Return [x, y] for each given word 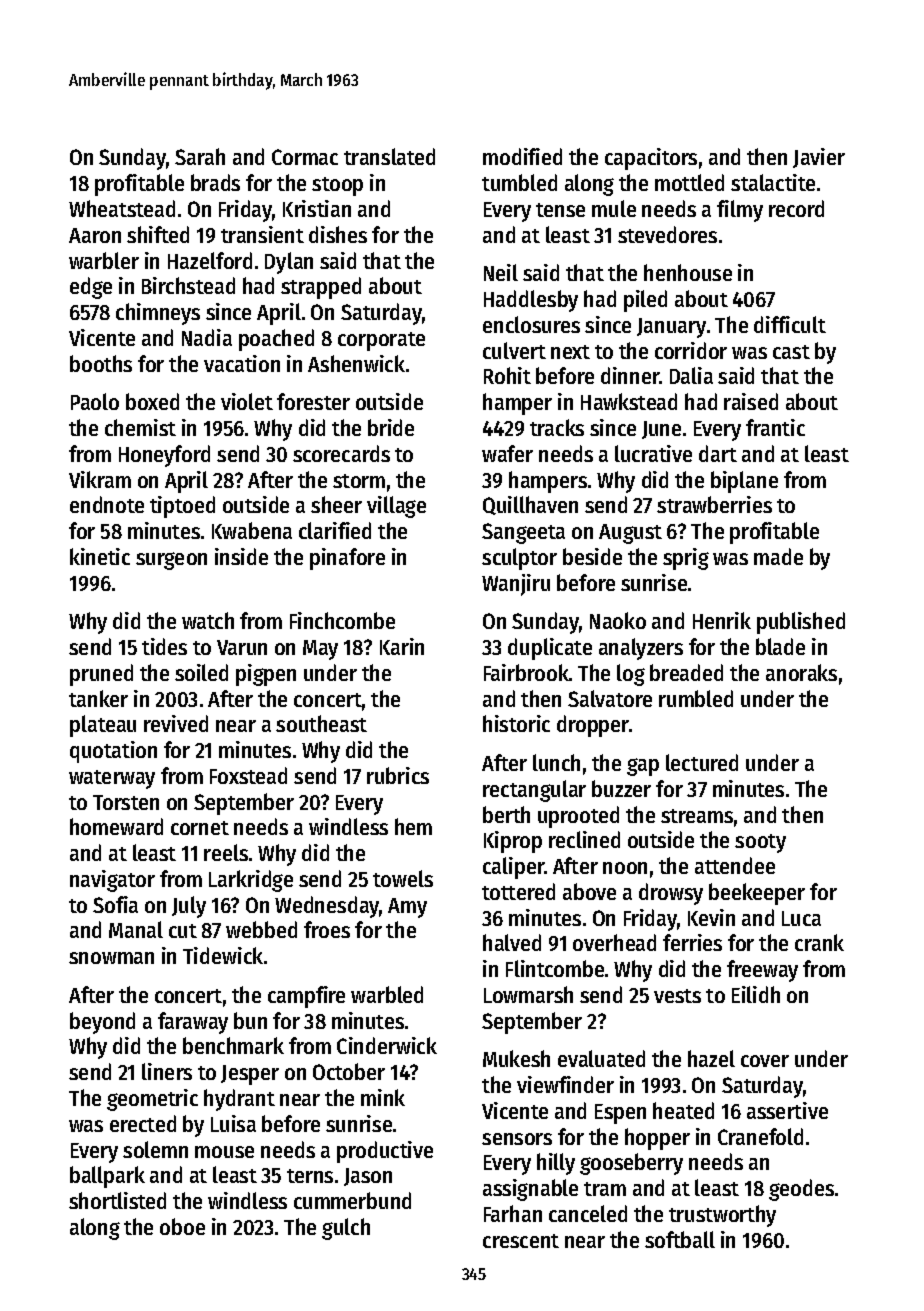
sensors [517, 1139]
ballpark [107, 1177]
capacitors [651, 159]
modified [522, 156]
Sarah [200, 156]
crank [819, 942]
